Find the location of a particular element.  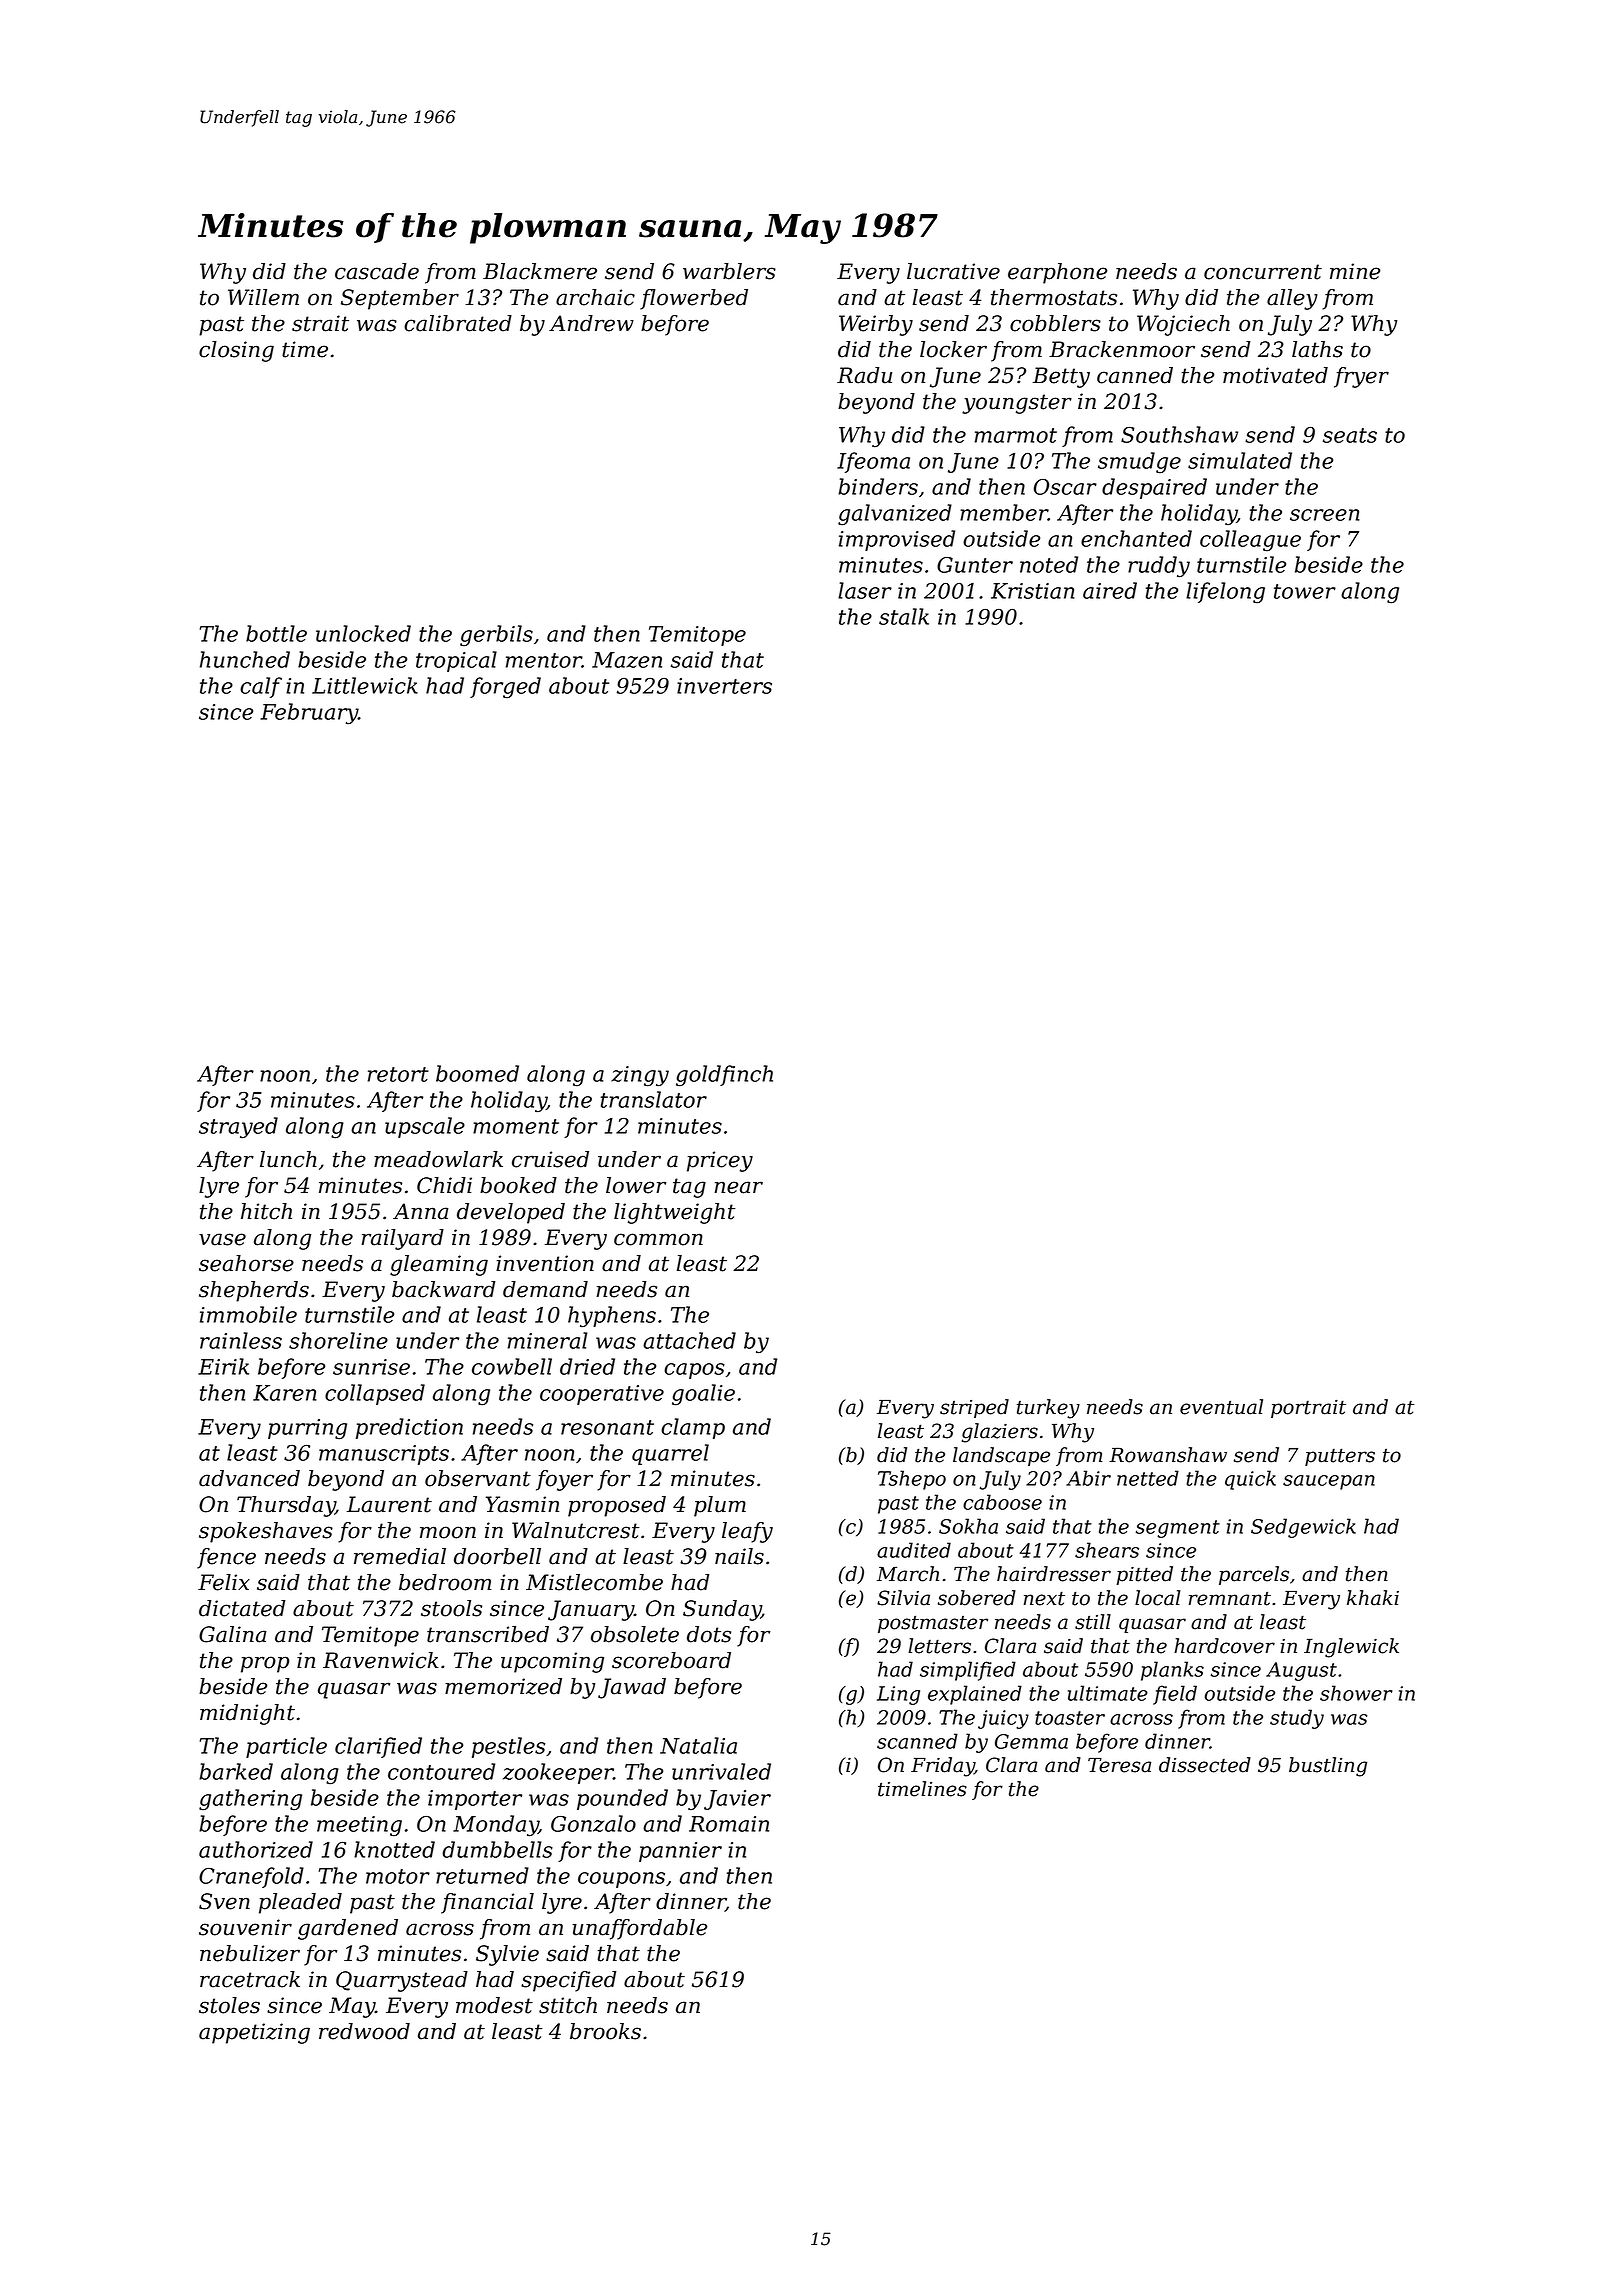

barked is located at coordinates (236, 1771).
